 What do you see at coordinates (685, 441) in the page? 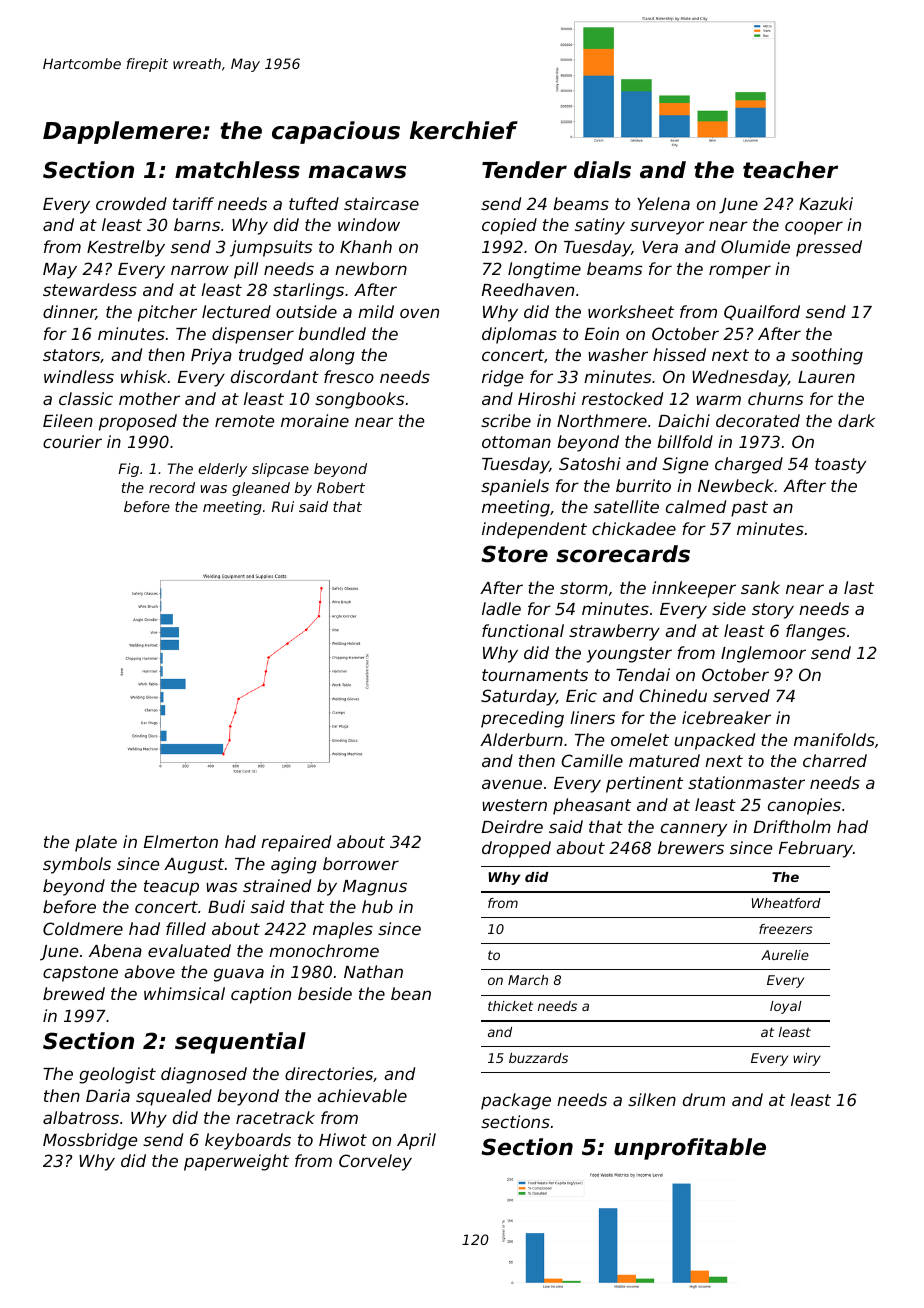
I see `billfold` at bounding box center [685, 441].
